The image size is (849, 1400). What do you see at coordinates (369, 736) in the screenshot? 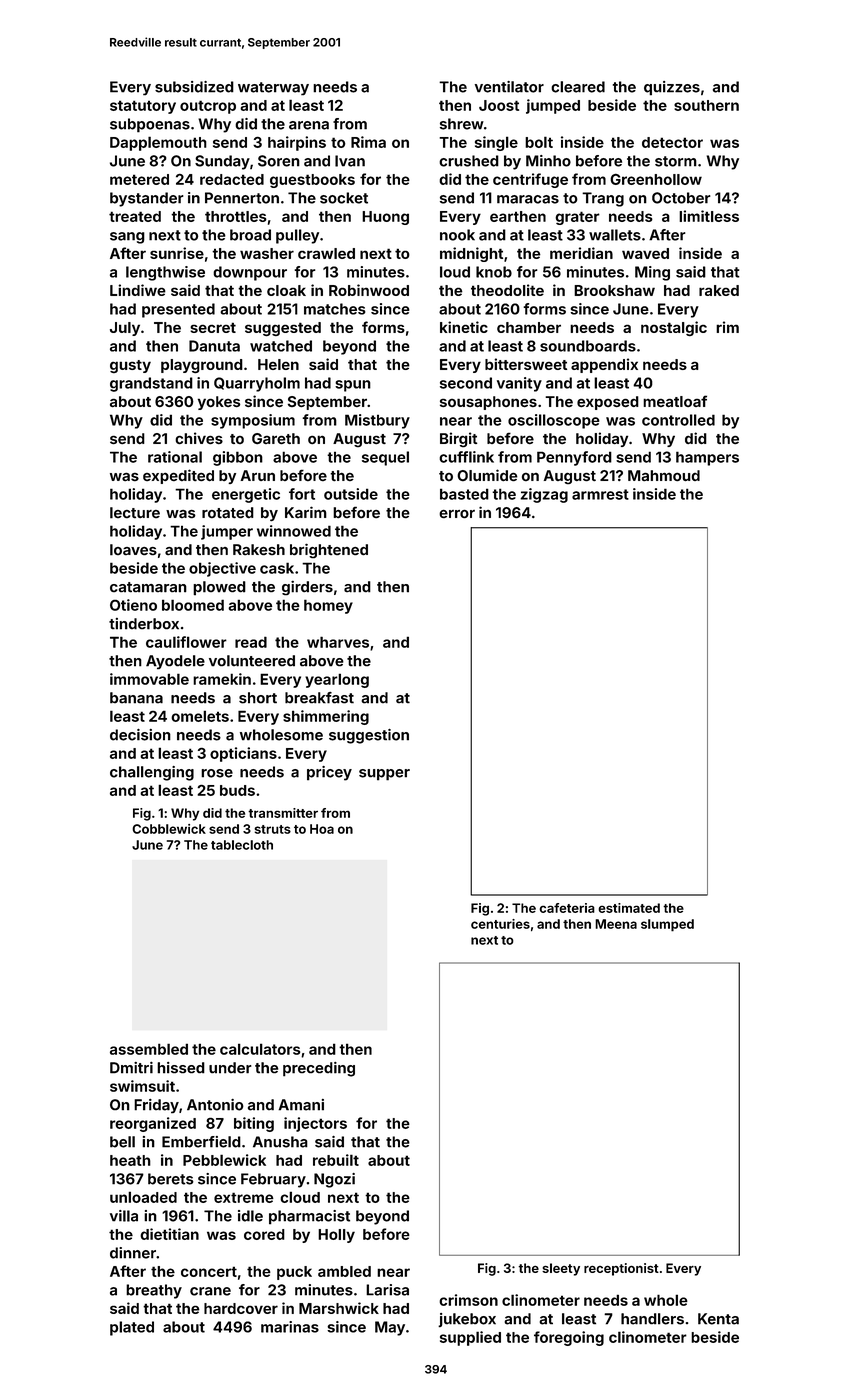
I see `suggestion` at bounding box center [369, 736].
